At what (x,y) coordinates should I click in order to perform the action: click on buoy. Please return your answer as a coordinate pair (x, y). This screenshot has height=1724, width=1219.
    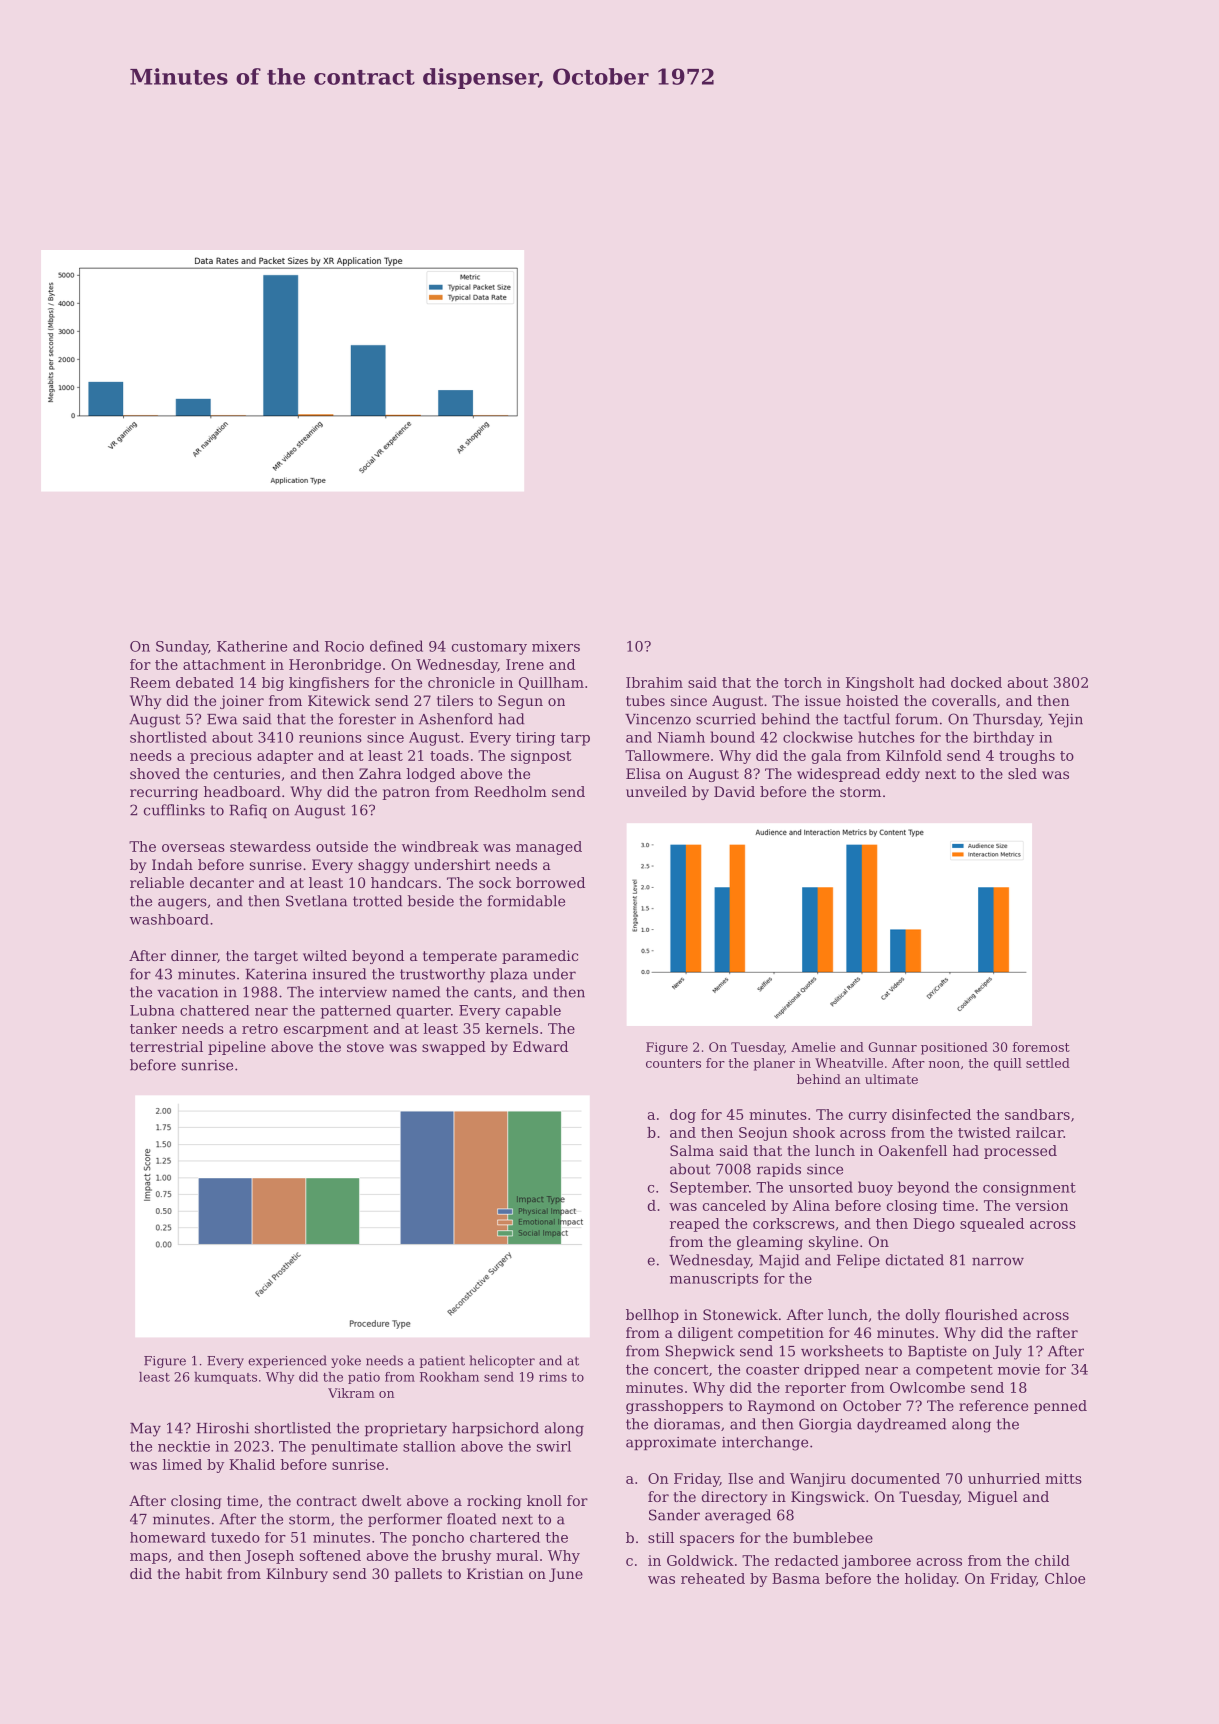
    Looking at the image, I should click on (875, 1188).
